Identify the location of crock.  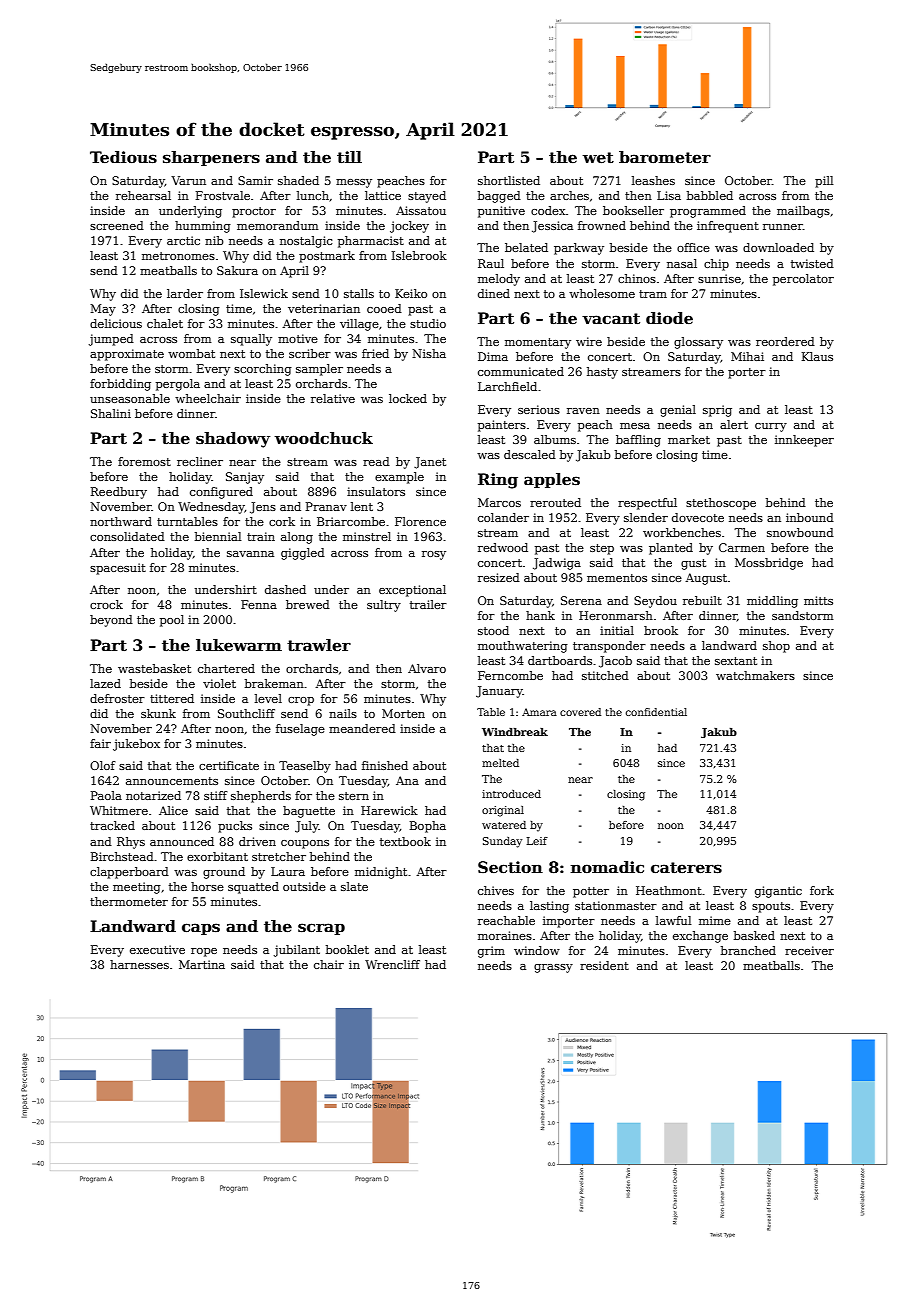
(106, 604).
